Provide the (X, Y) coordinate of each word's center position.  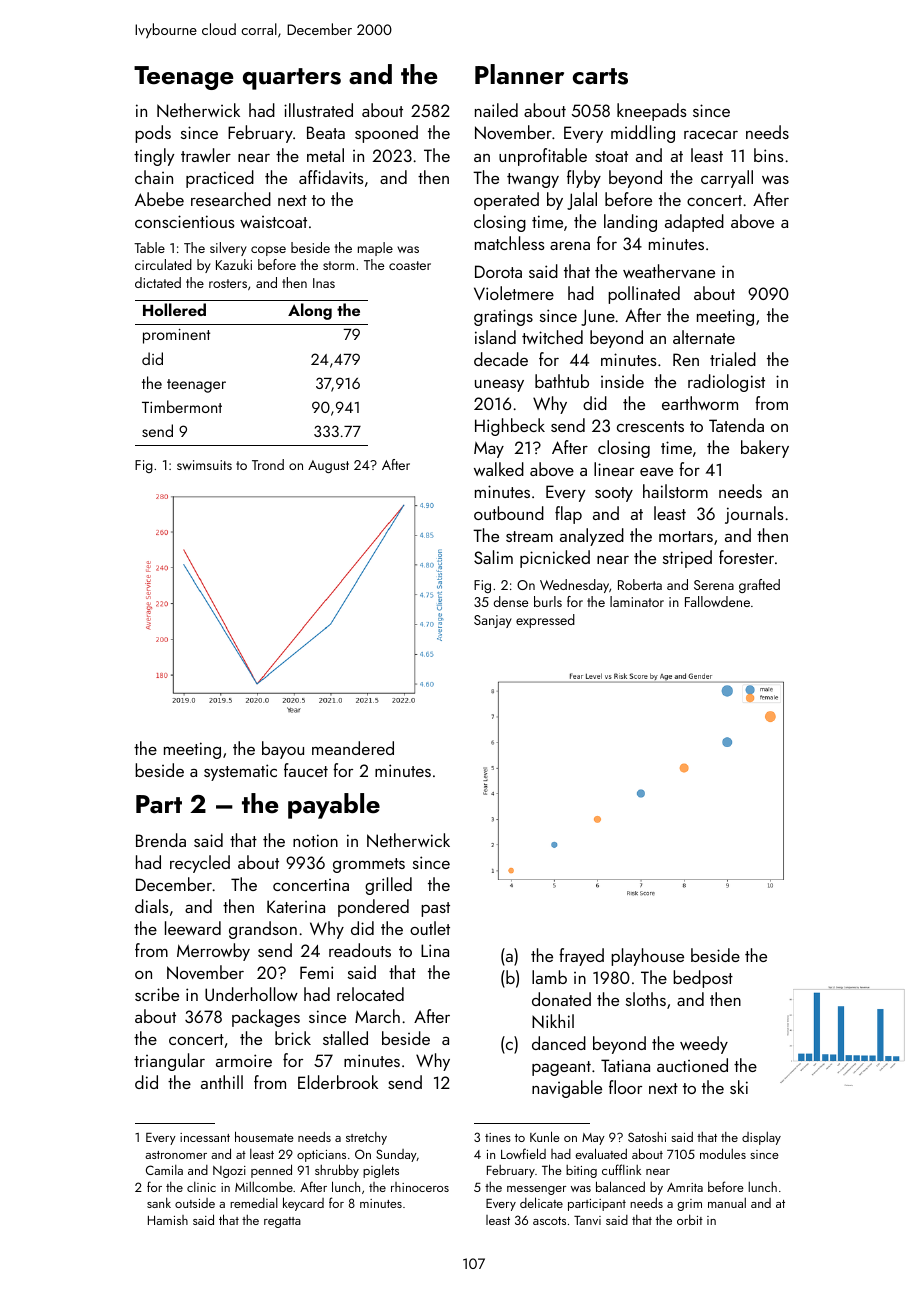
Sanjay (493, 621)
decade (501, 359)
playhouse (647, 957)
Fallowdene (717, 601)
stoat (611, 156)
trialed (733, 359)
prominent (176, 336)
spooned (386, 134)
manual (727, 1203)
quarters (292, 79)
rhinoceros (420, 1187)
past (435, 909)
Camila (164, 1170)
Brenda (161, 840)
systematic (240, 772)
